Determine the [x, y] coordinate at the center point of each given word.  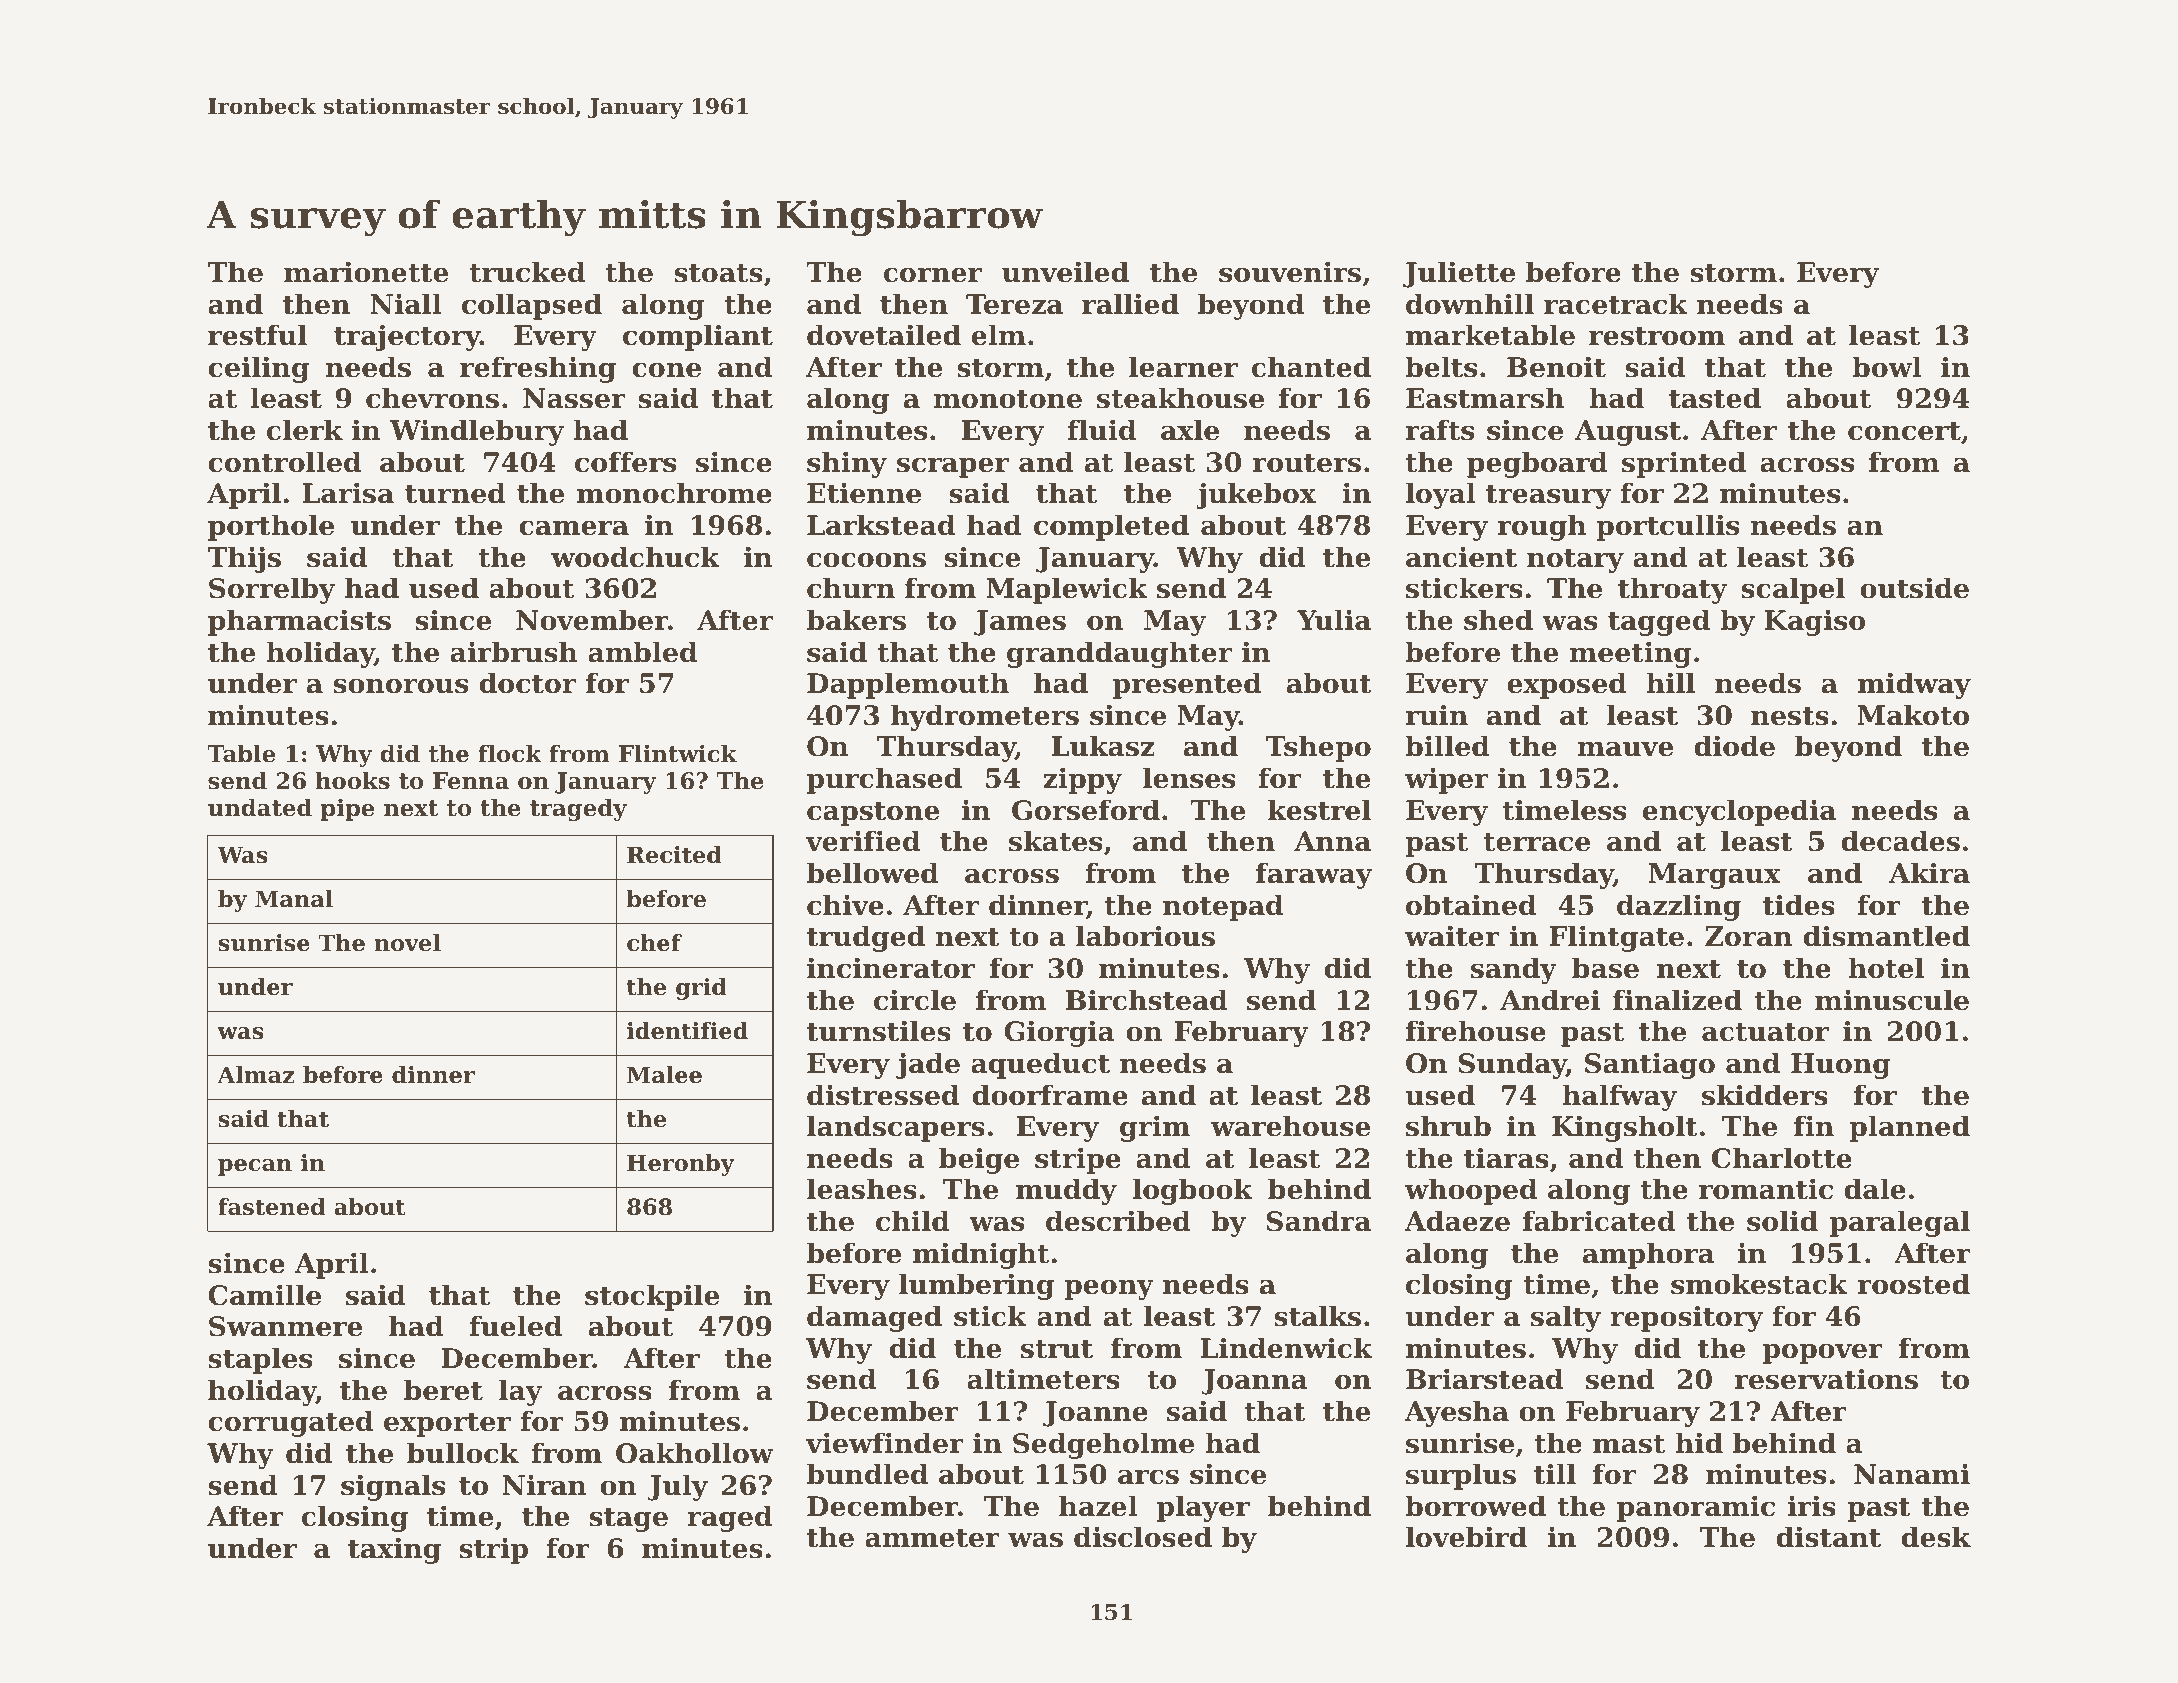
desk [1936, 1537]
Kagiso [1814, 622]
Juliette [1459, 274]
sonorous [400, 686]
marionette [366, 272]
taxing [394, 1550]
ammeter [932, 1538]
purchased [884, 780]
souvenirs [1290, 272]
